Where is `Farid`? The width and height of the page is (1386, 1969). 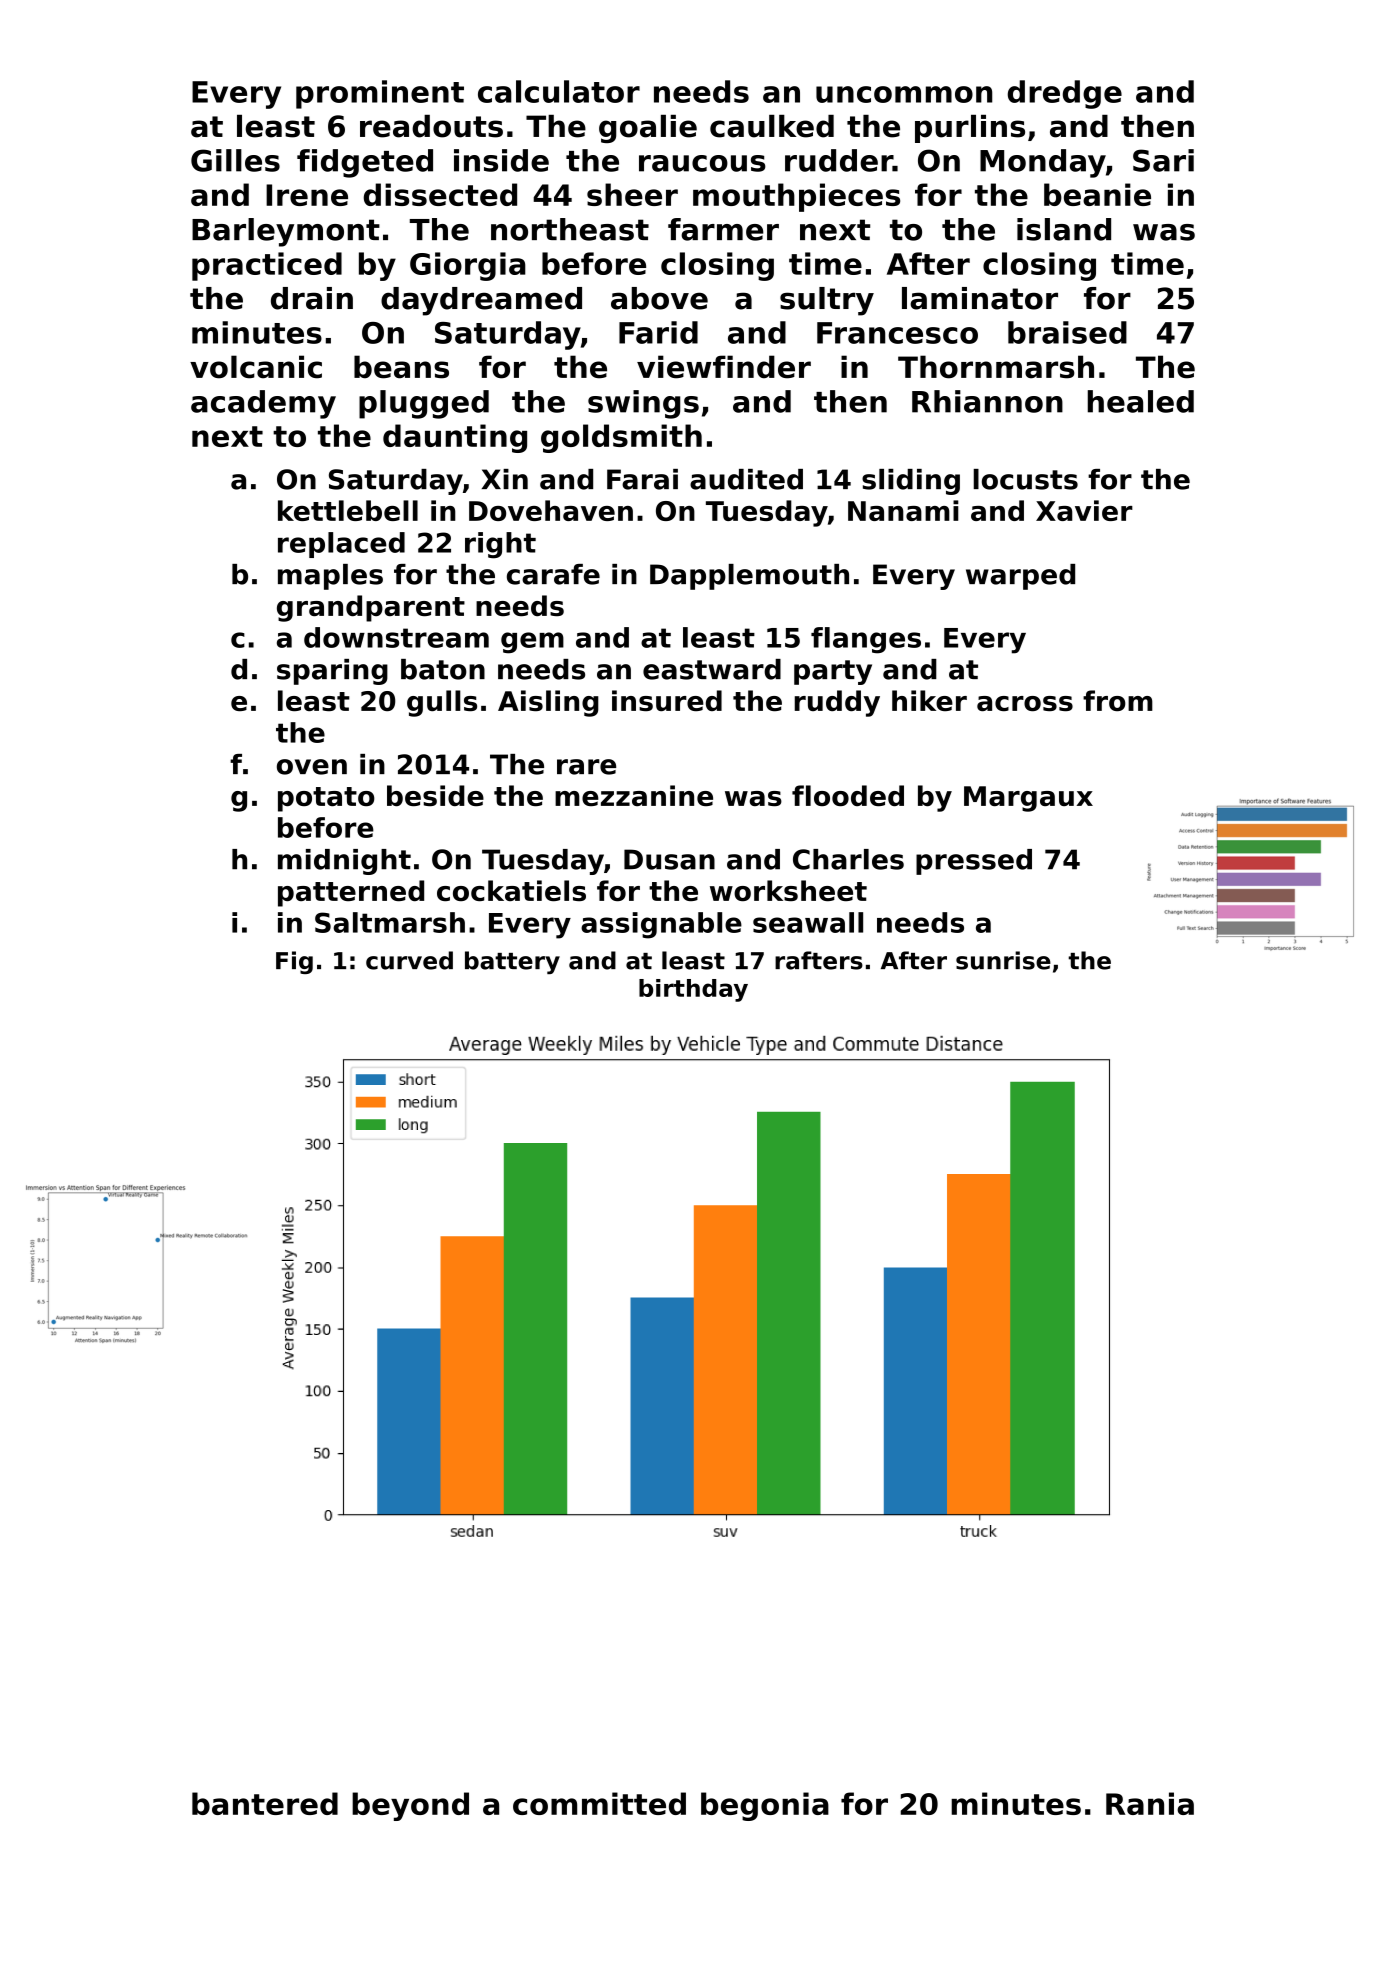
Farid is located at coordinates (658, 332).
